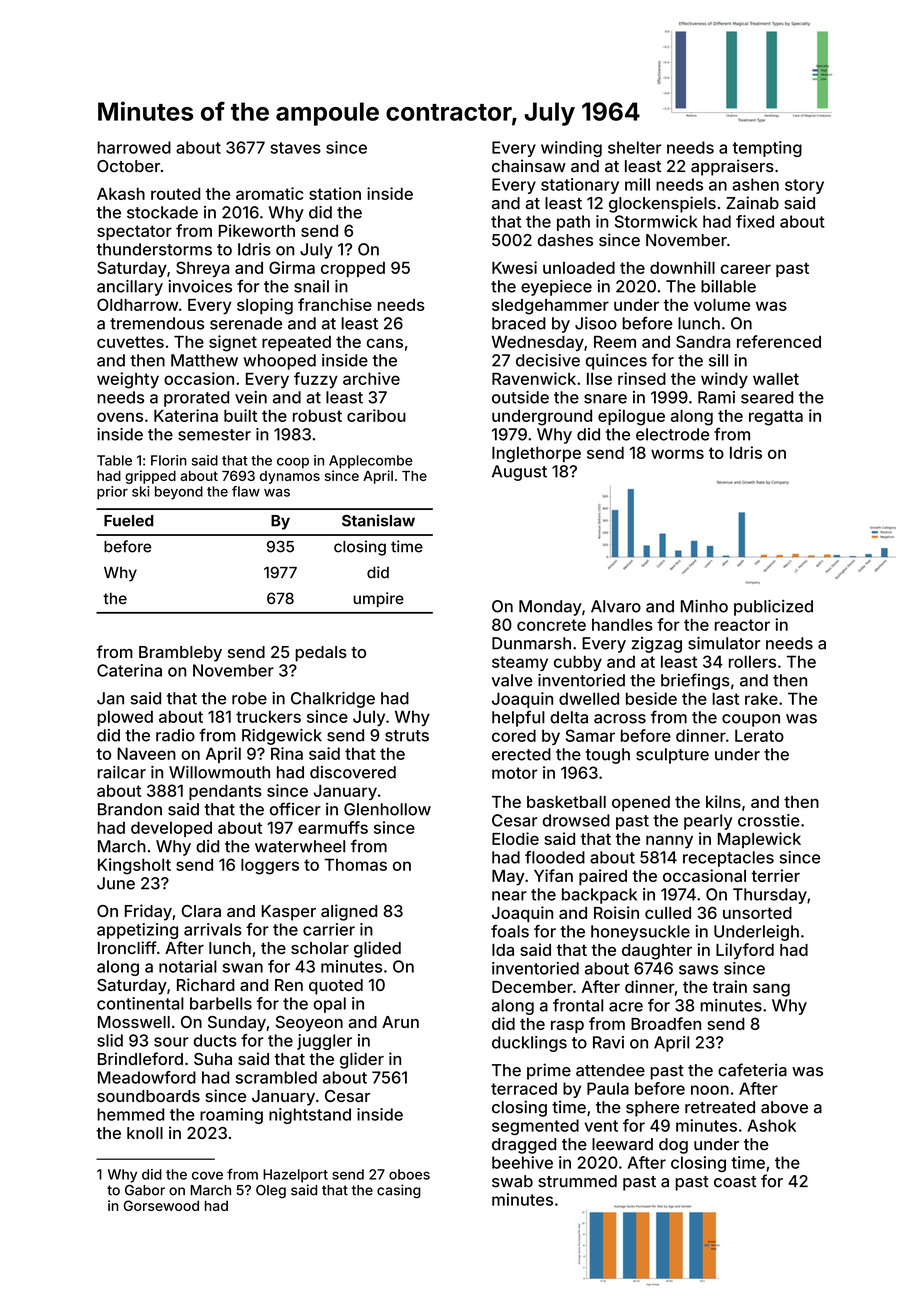 The width and height of the screenshot is (924, 1311). I want to click on Kasper, so click(289, 913).
